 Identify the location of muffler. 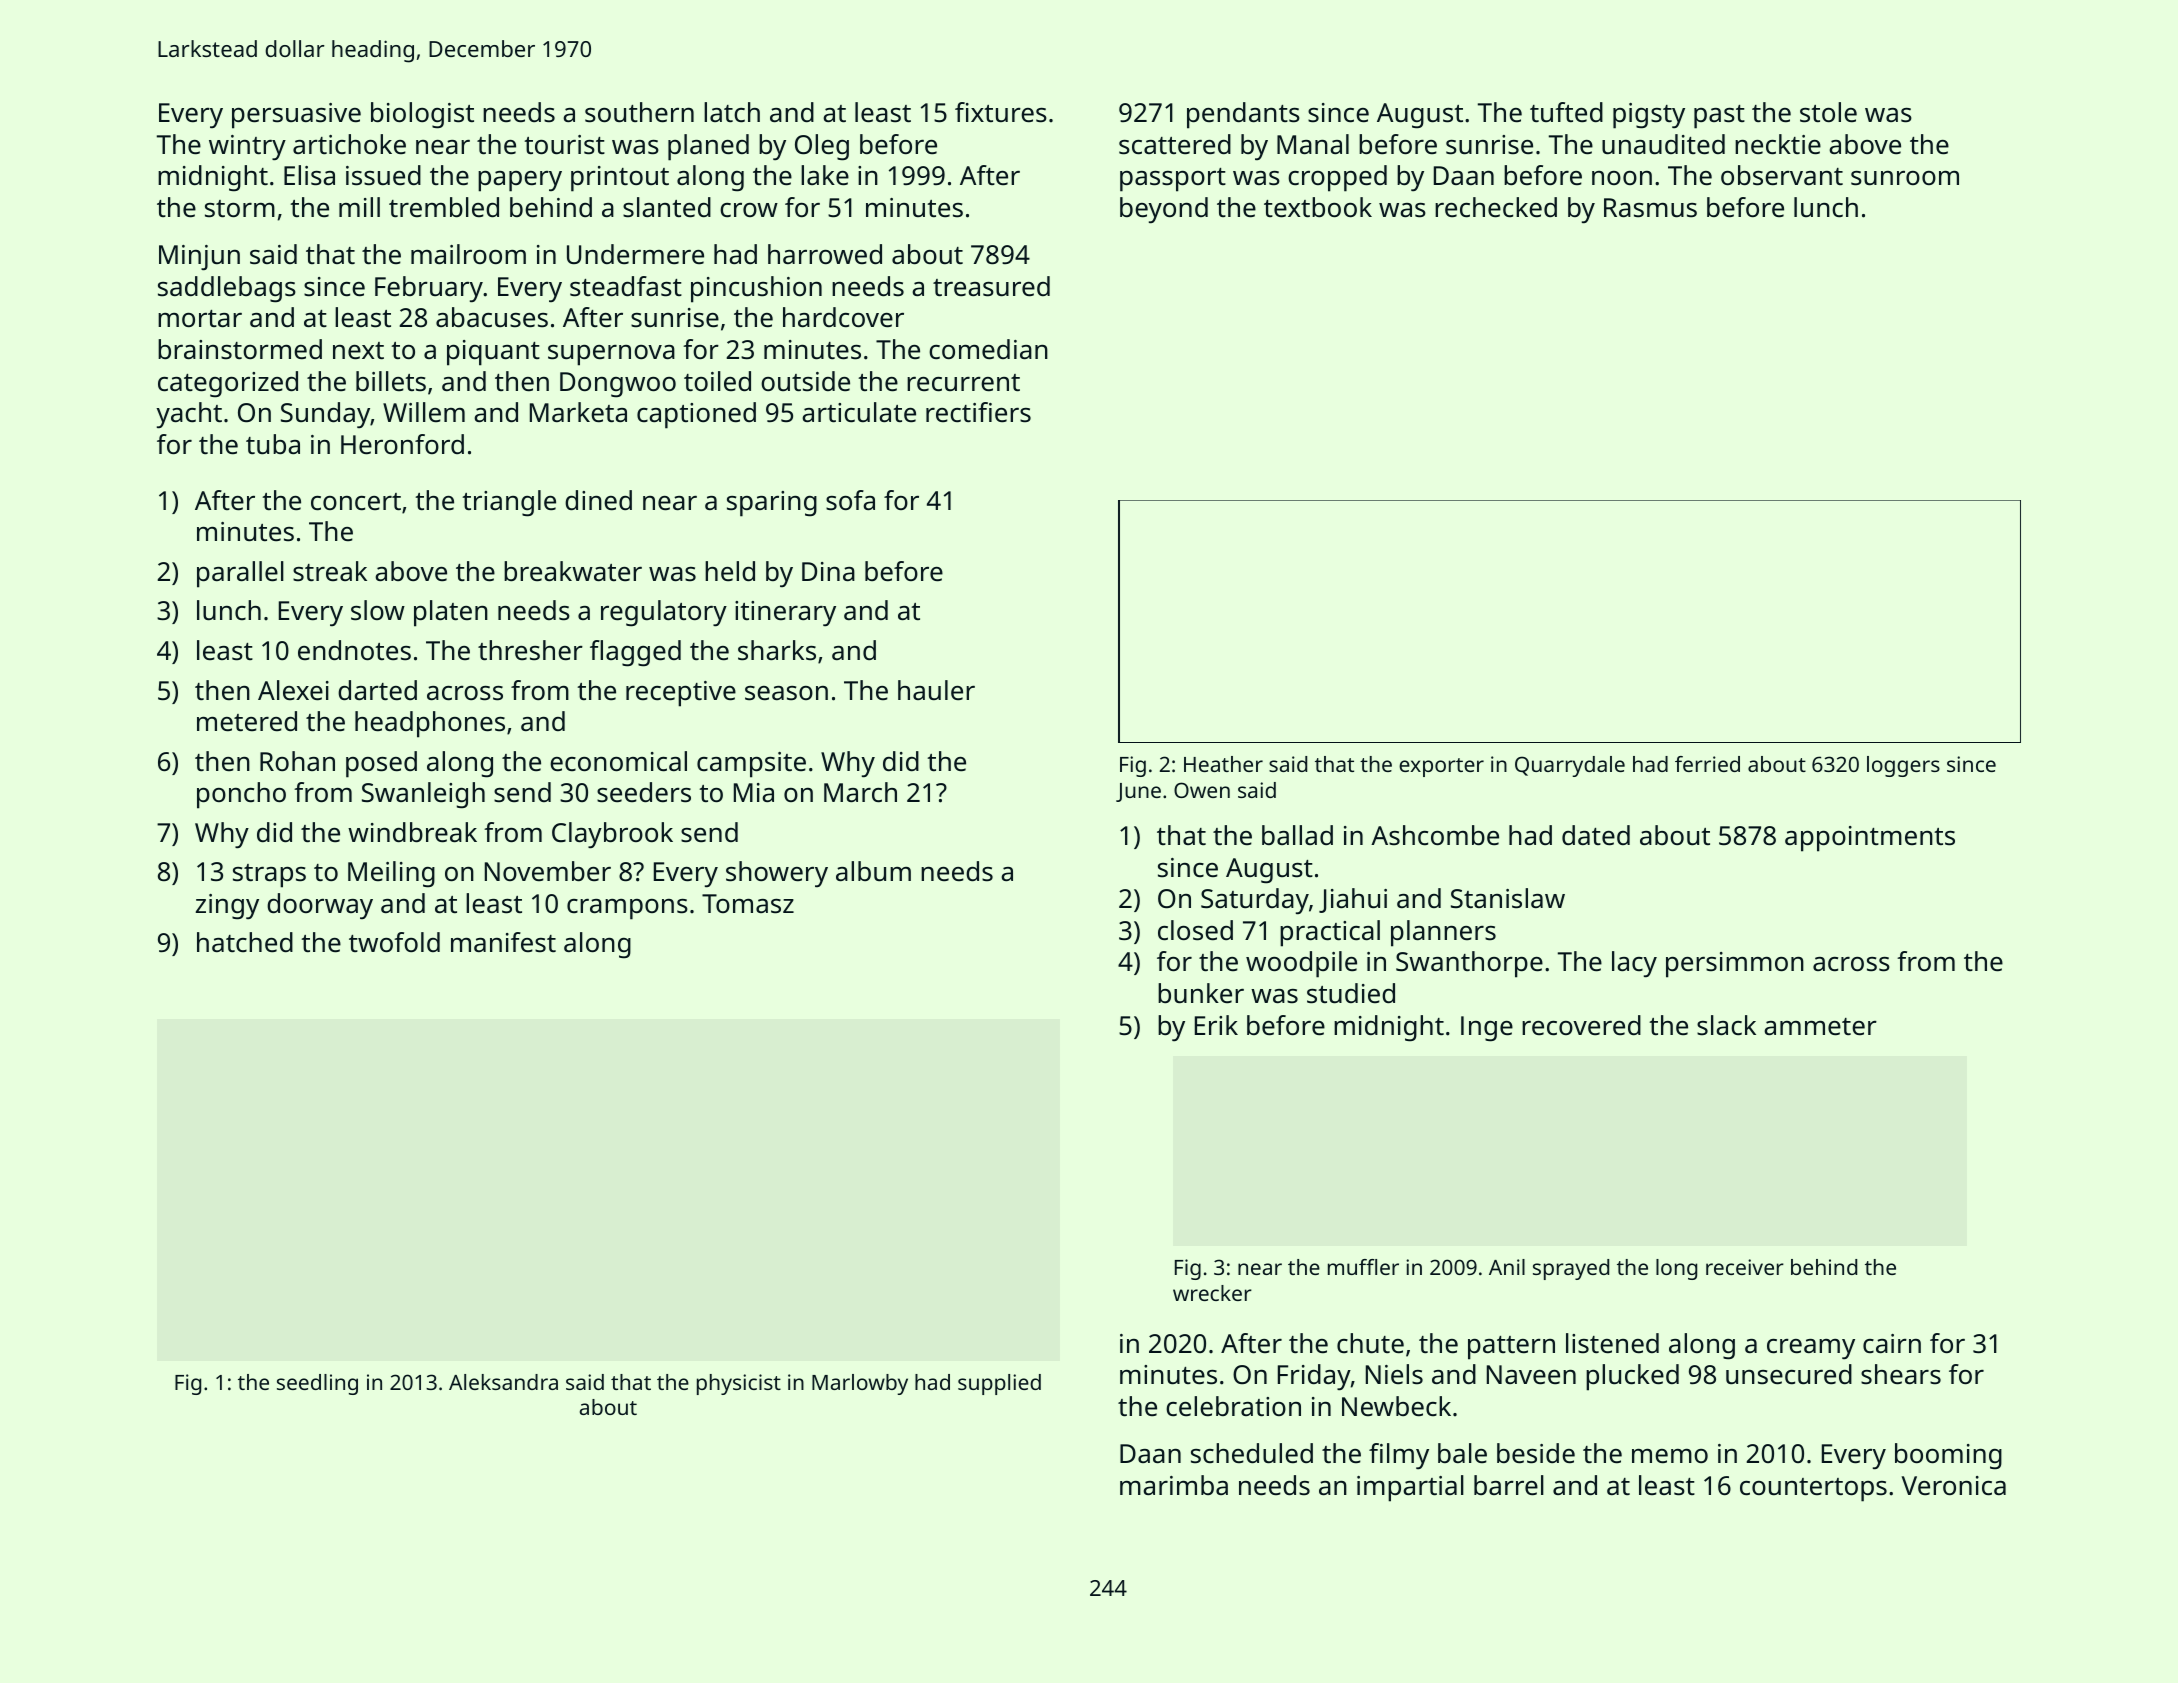
(1363, 1267).
